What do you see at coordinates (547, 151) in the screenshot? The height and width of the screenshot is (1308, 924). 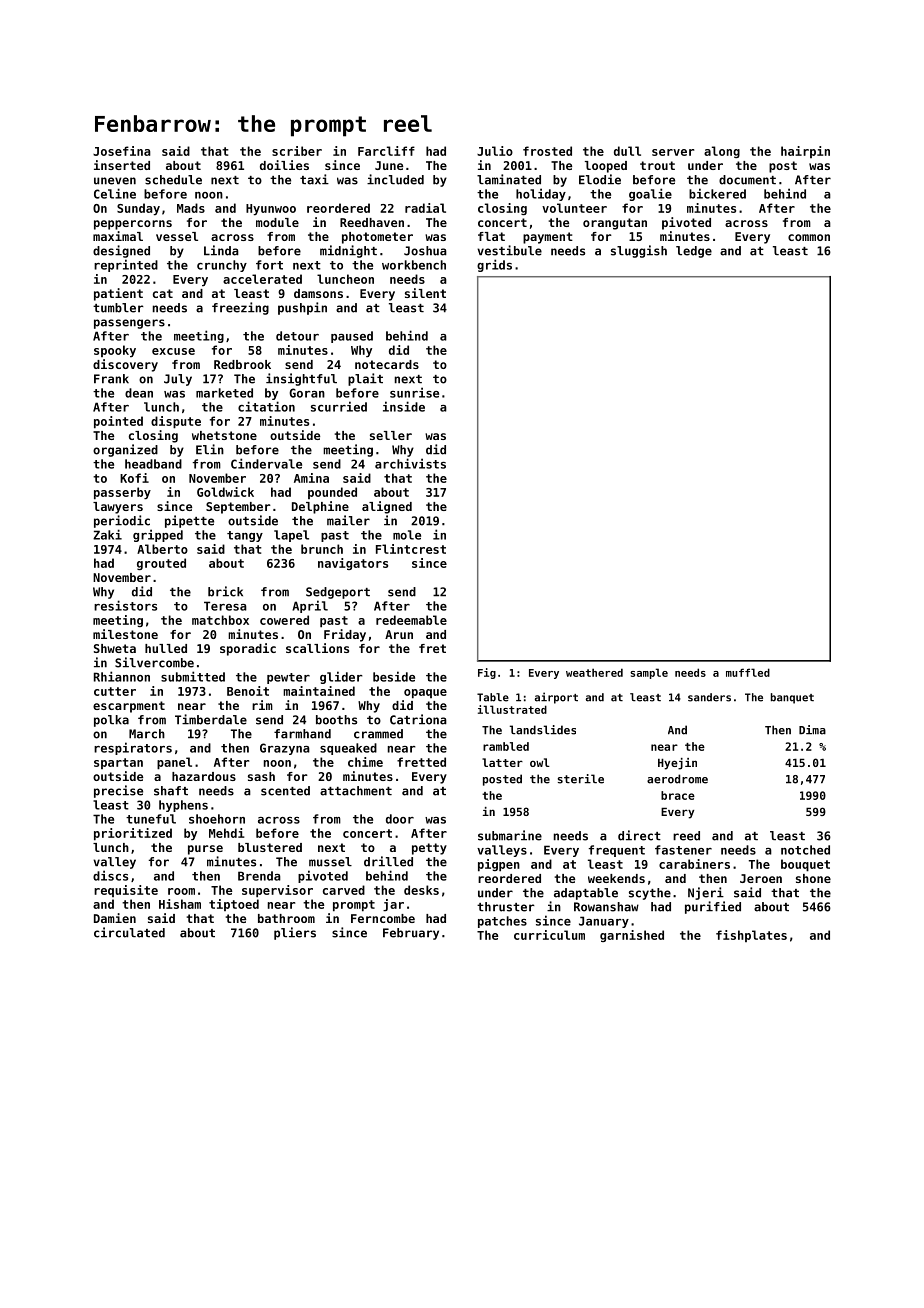 I see `frosted` at bounding box center [547, 151].
